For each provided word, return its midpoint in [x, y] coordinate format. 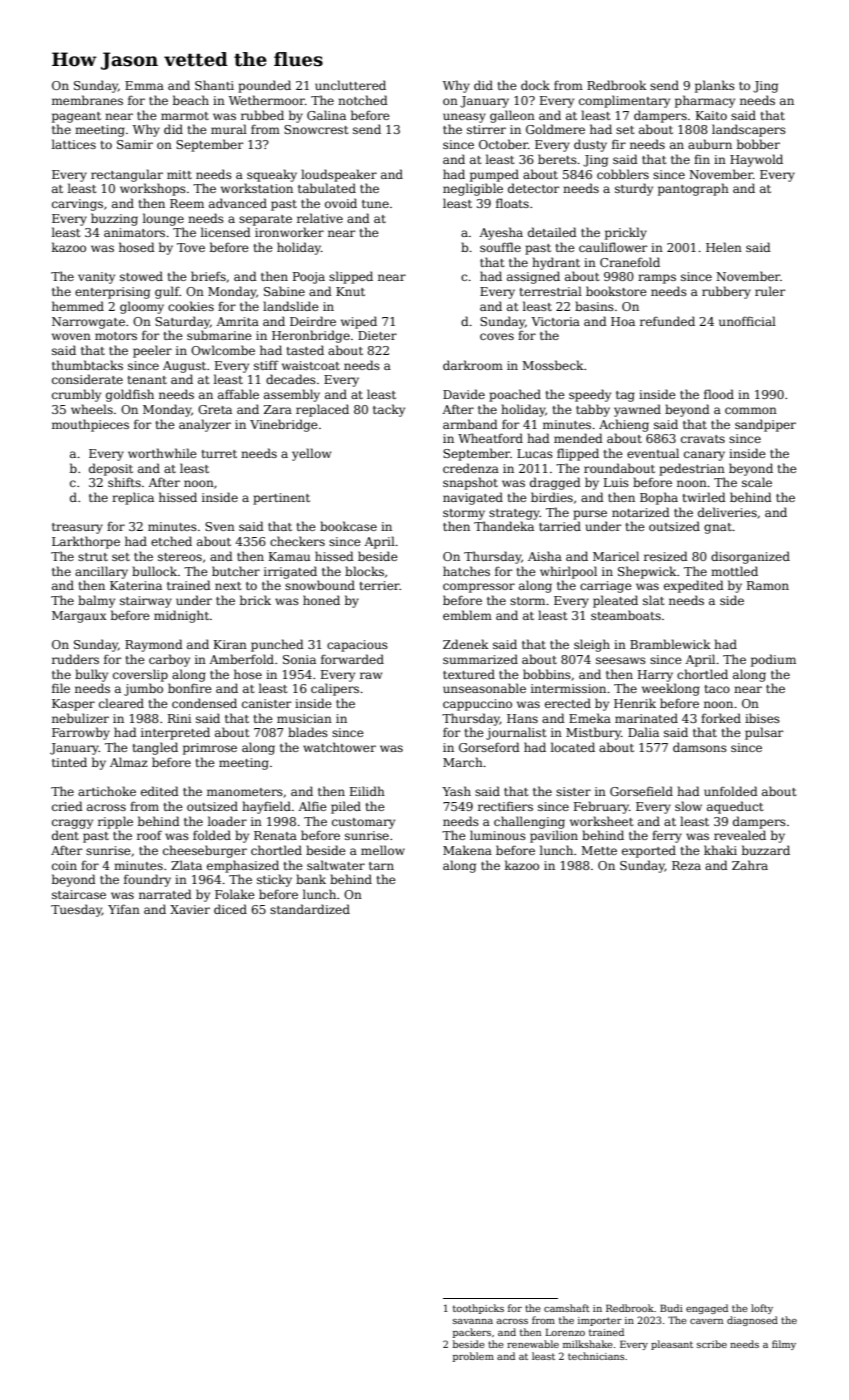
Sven [220, 526]
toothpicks [478, 1309]
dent [65, 835]
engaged [707, 1309]
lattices [74, 144]
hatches [466, 571]
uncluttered [350, 85]
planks [715, 86]
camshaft [567, 1308]
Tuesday [76, 910]
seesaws [621, 660]
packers [472, 1333]
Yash [456, 791]
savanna [473, 1321]
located [573, 747]
